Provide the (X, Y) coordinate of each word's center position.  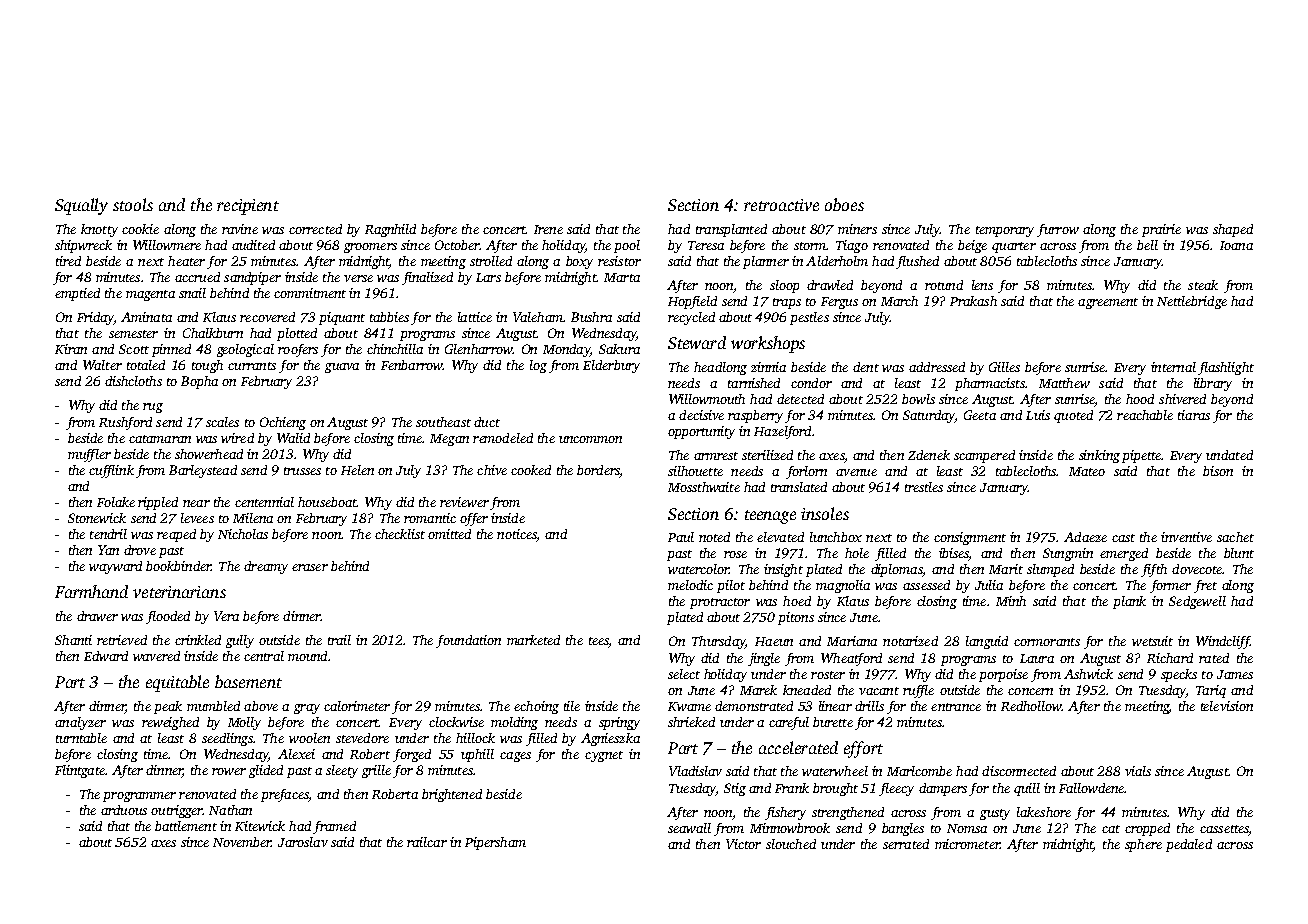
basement (248, 681)
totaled (146, 365)
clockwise (456, 722)
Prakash (973, 301)
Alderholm (837, 261)
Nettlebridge (1192, 302)
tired (68, 261)
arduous (124, 810)
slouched (791, 844)
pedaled (1189, 845)
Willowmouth (707, 399)
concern (1030, 691)
